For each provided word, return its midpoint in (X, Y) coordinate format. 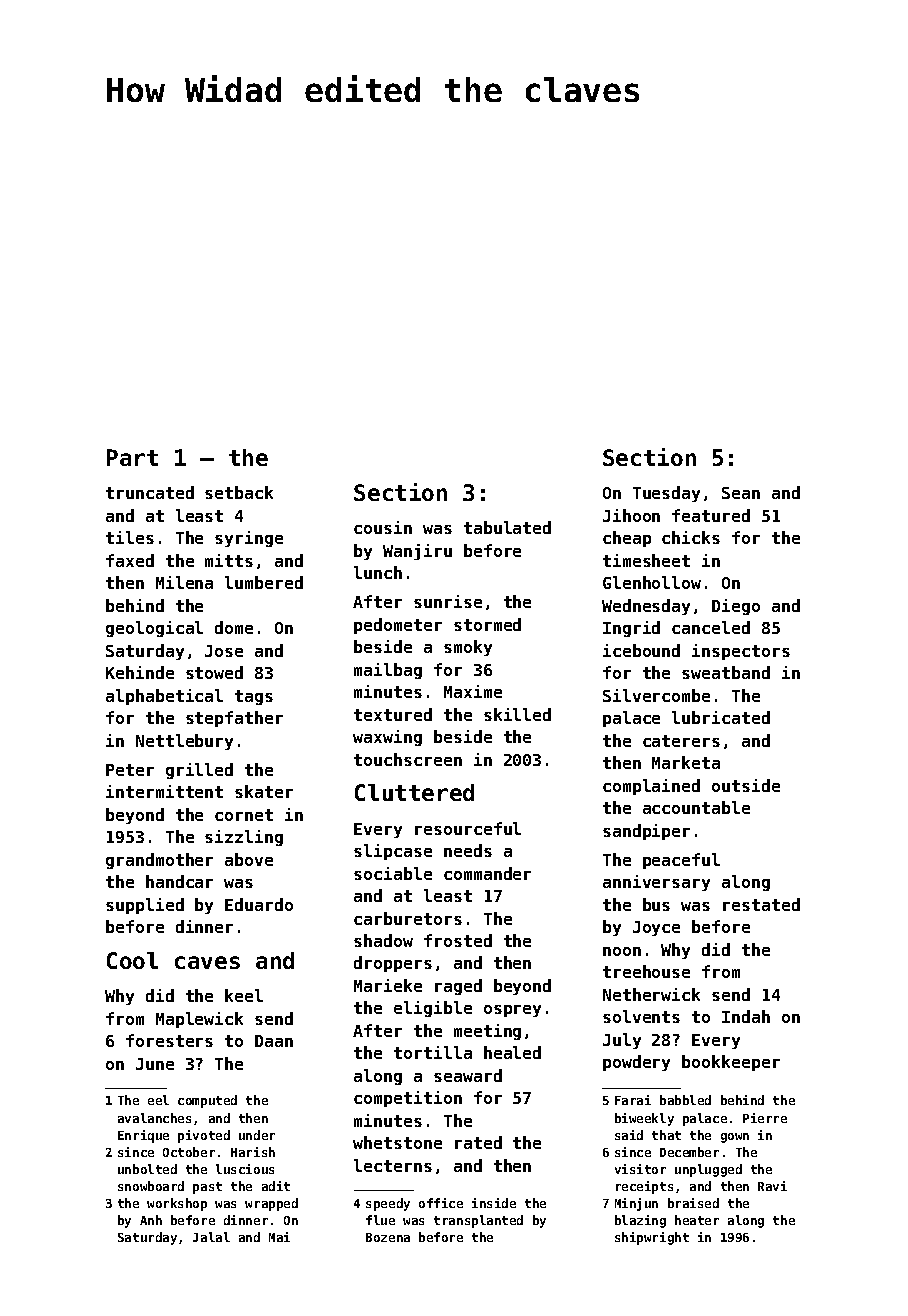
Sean (741, 493)
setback (239, 492)
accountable (696, 807)
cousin (383, 527)
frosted (458, 940)
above (249, 859)
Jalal (211, 1237)
